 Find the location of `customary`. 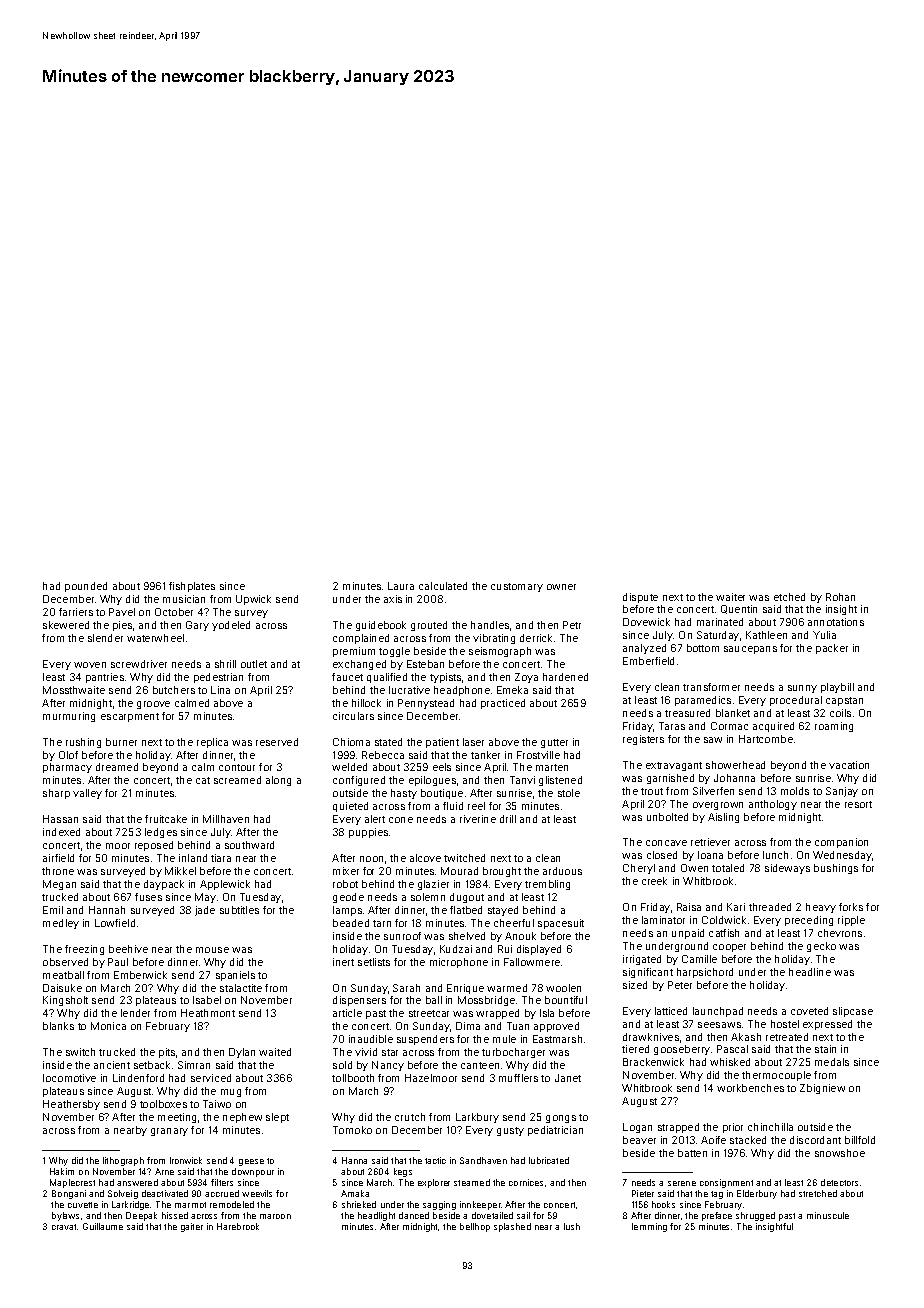

customary is located at coordinates (517, 587).
